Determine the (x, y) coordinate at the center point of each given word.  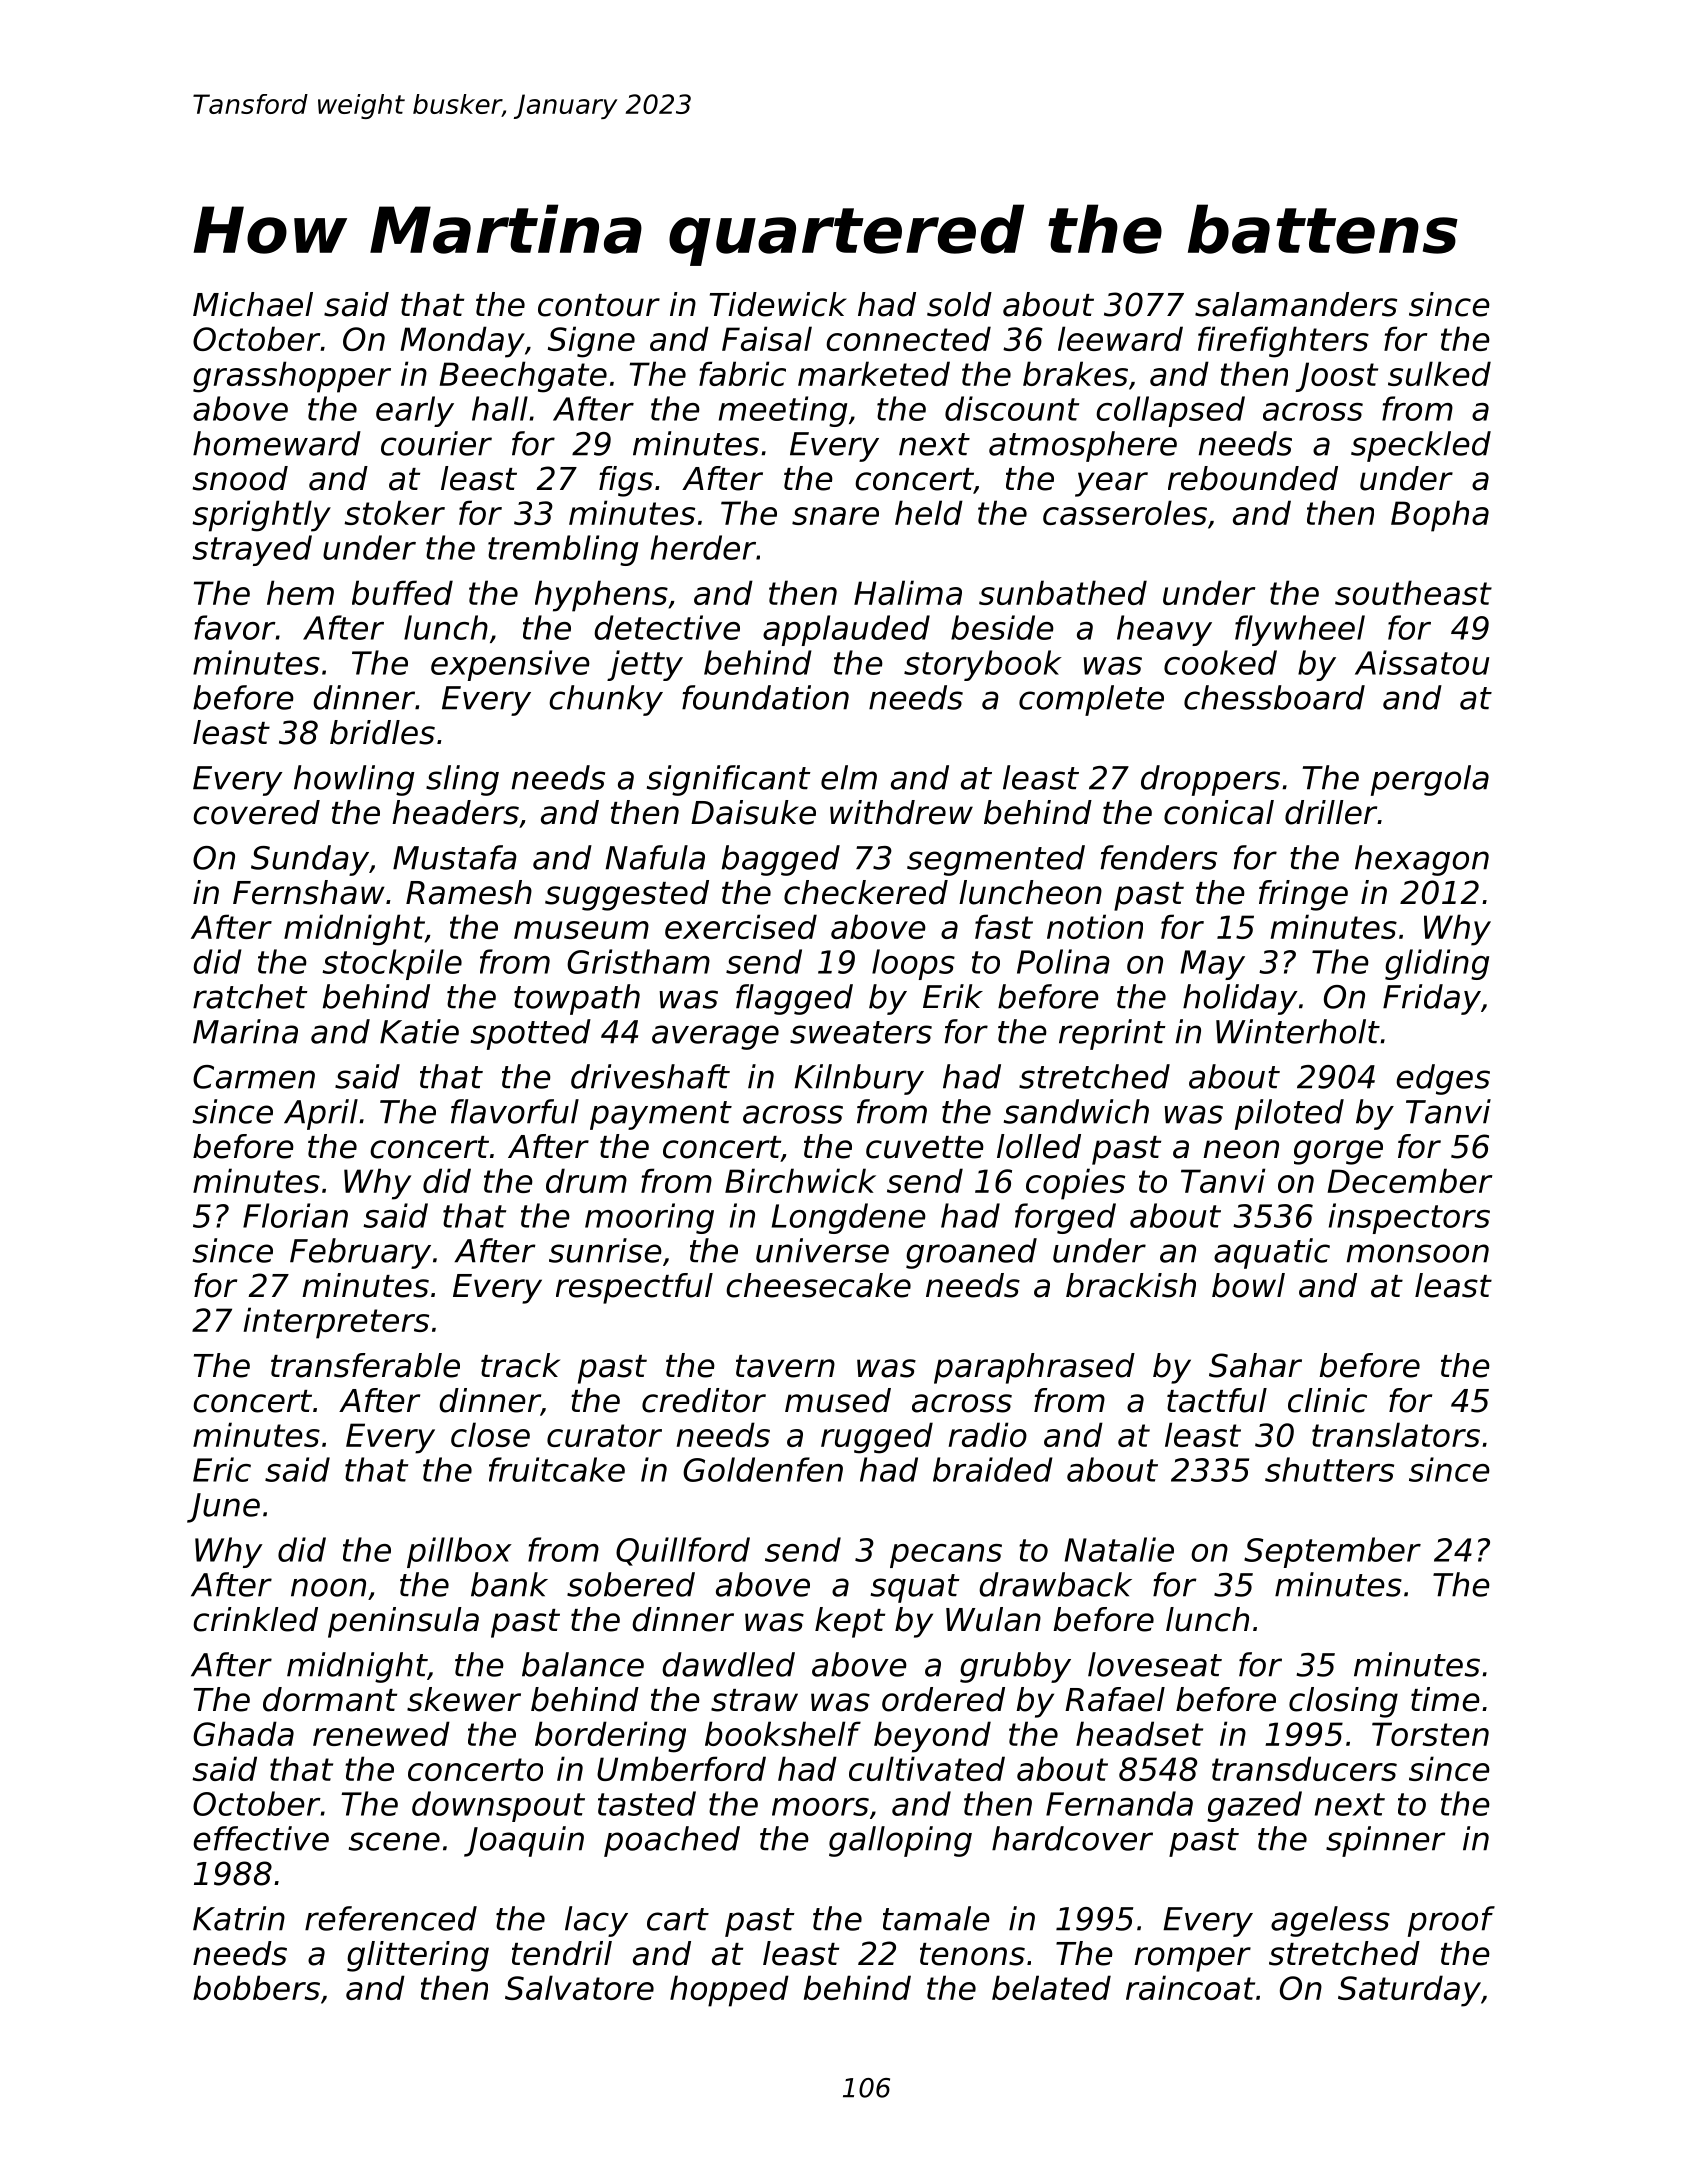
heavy (1164, 630)
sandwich (1076, 1111)
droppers (1210, 780)
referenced (391, 1918)
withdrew (901, 812)
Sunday (310, 860)
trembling (563, 550)
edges (1443, 1079)
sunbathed (1063, 592)
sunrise (605, 1250)
